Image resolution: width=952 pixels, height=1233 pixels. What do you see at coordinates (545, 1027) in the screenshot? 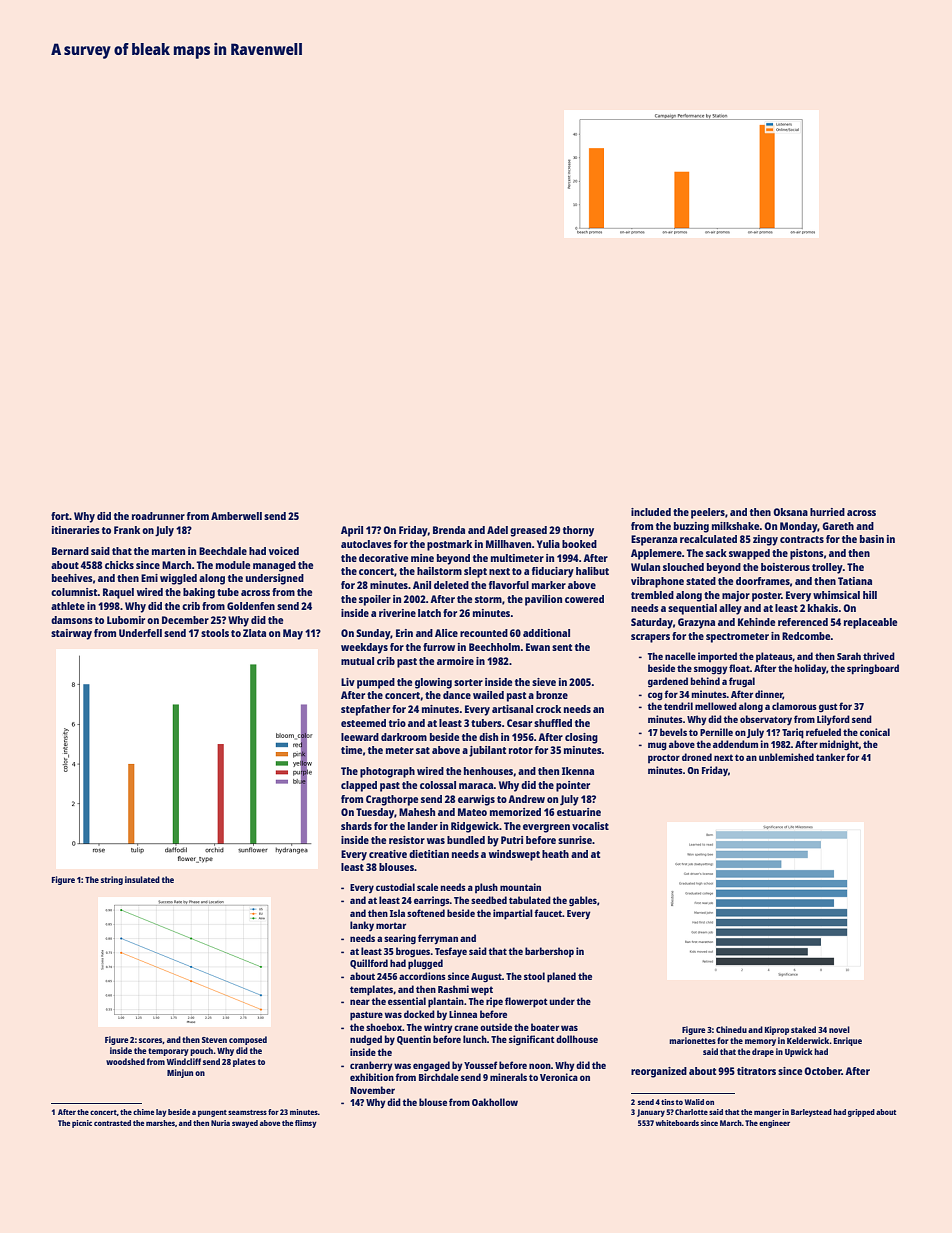
I see `boater` at bounding box center [545, 1027].
